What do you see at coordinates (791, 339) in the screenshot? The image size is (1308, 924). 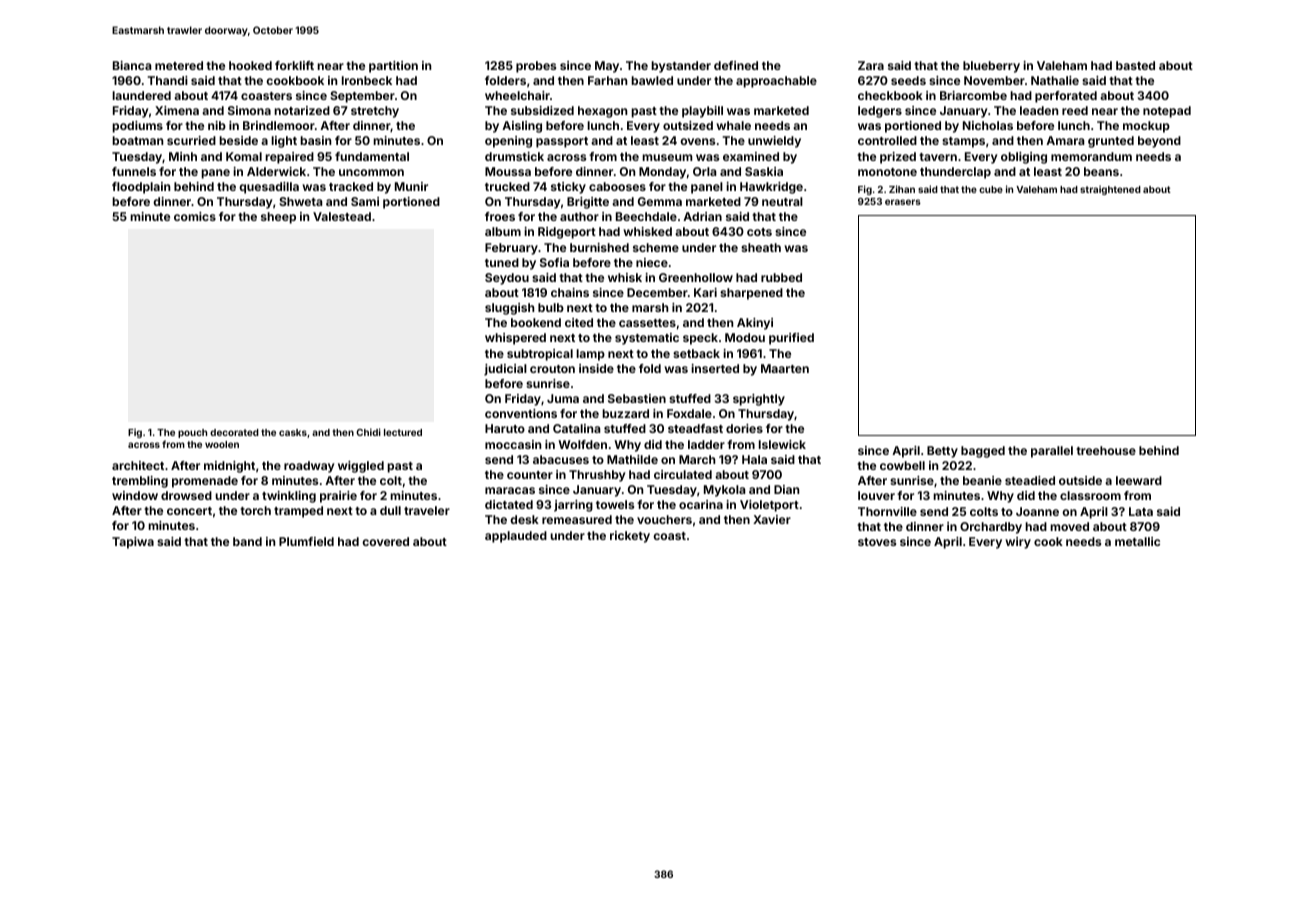 I see `purified` at bounding box center [791, 339].
